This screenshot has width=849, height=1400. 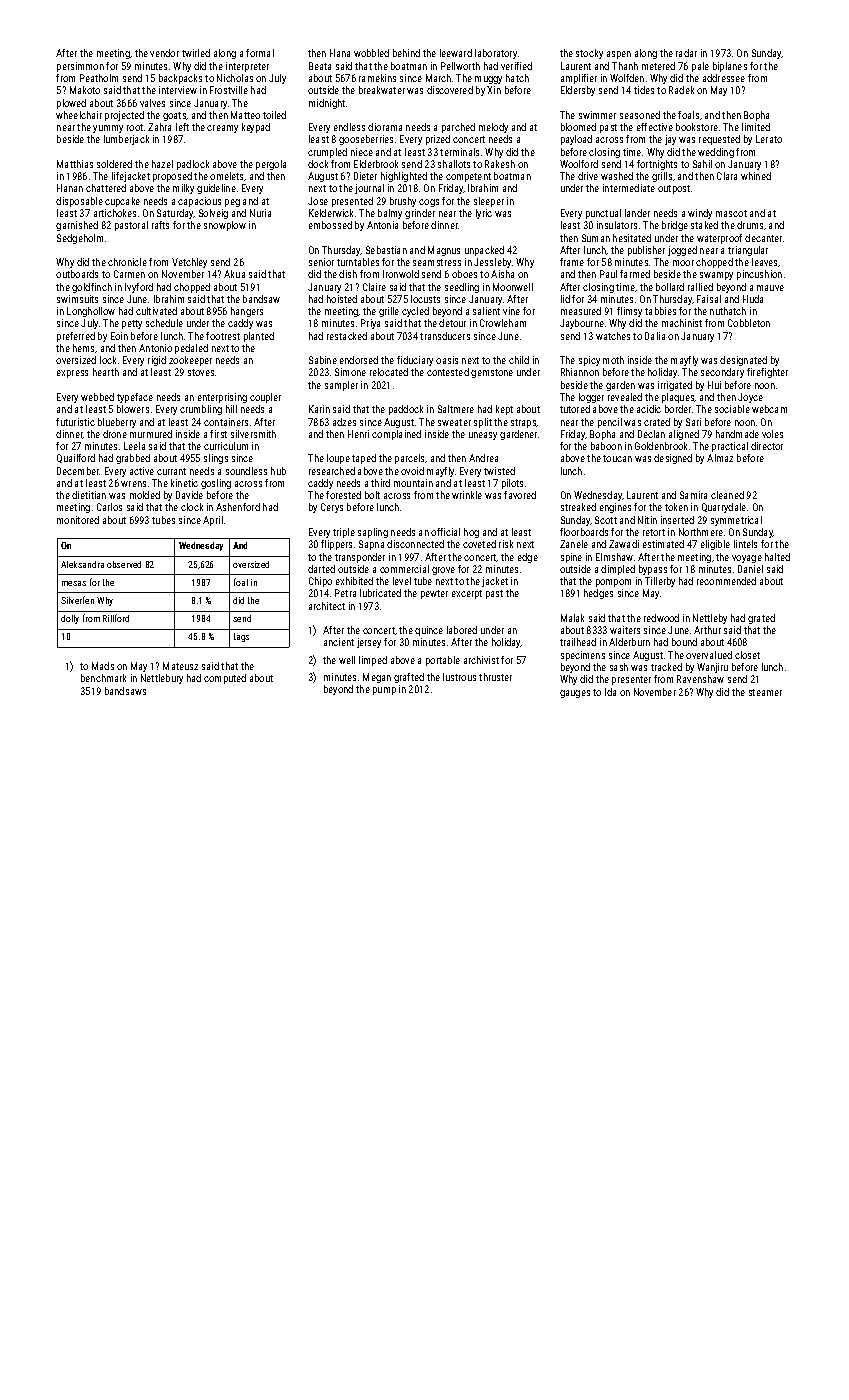 What do you see at coordinates (75, 164) in the screenshot?
I see `Matthias` at bounding box center [75, 164].
